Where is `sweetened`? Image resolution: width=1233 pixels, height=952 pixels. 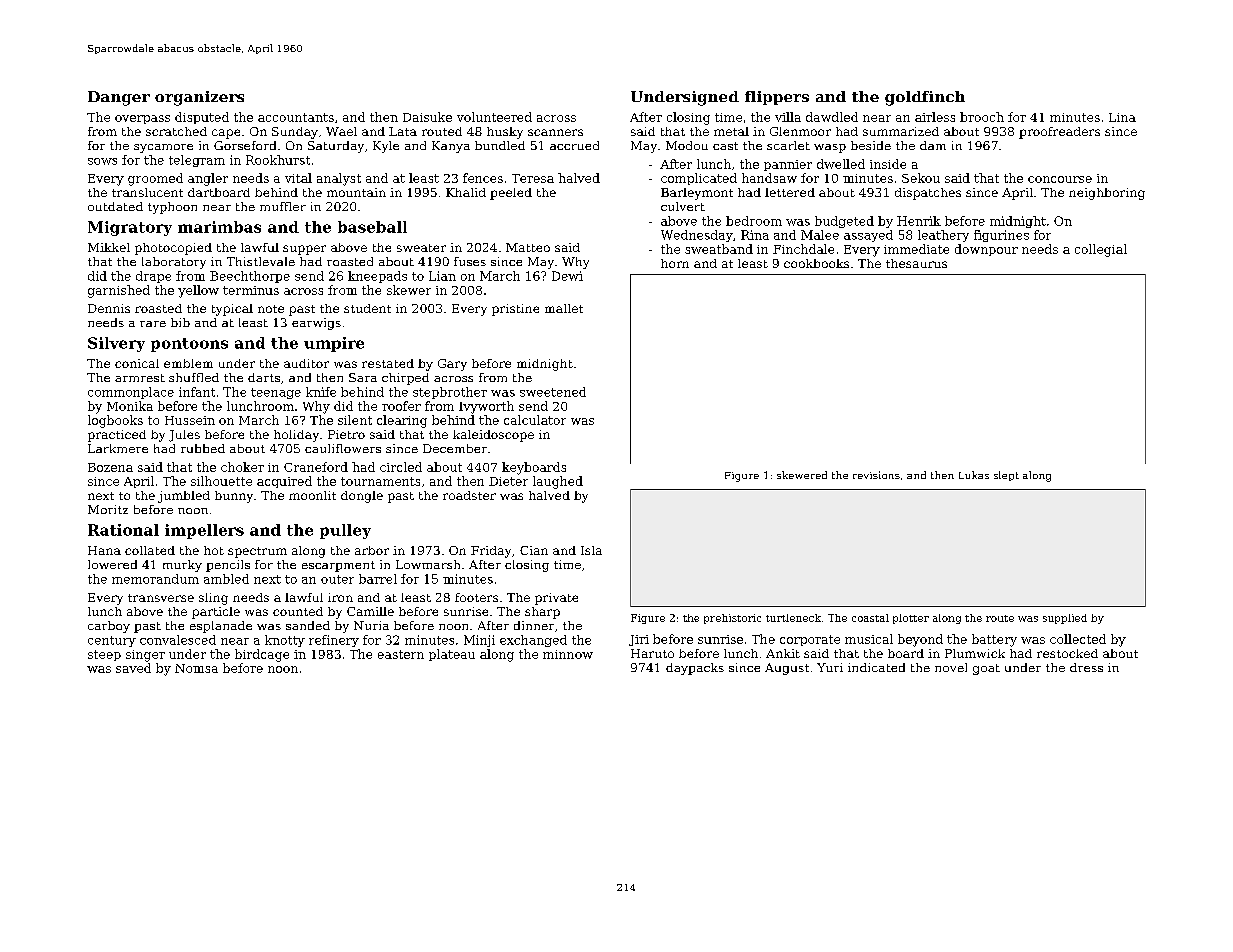
sweetened is located at coordinates (553, 392).
